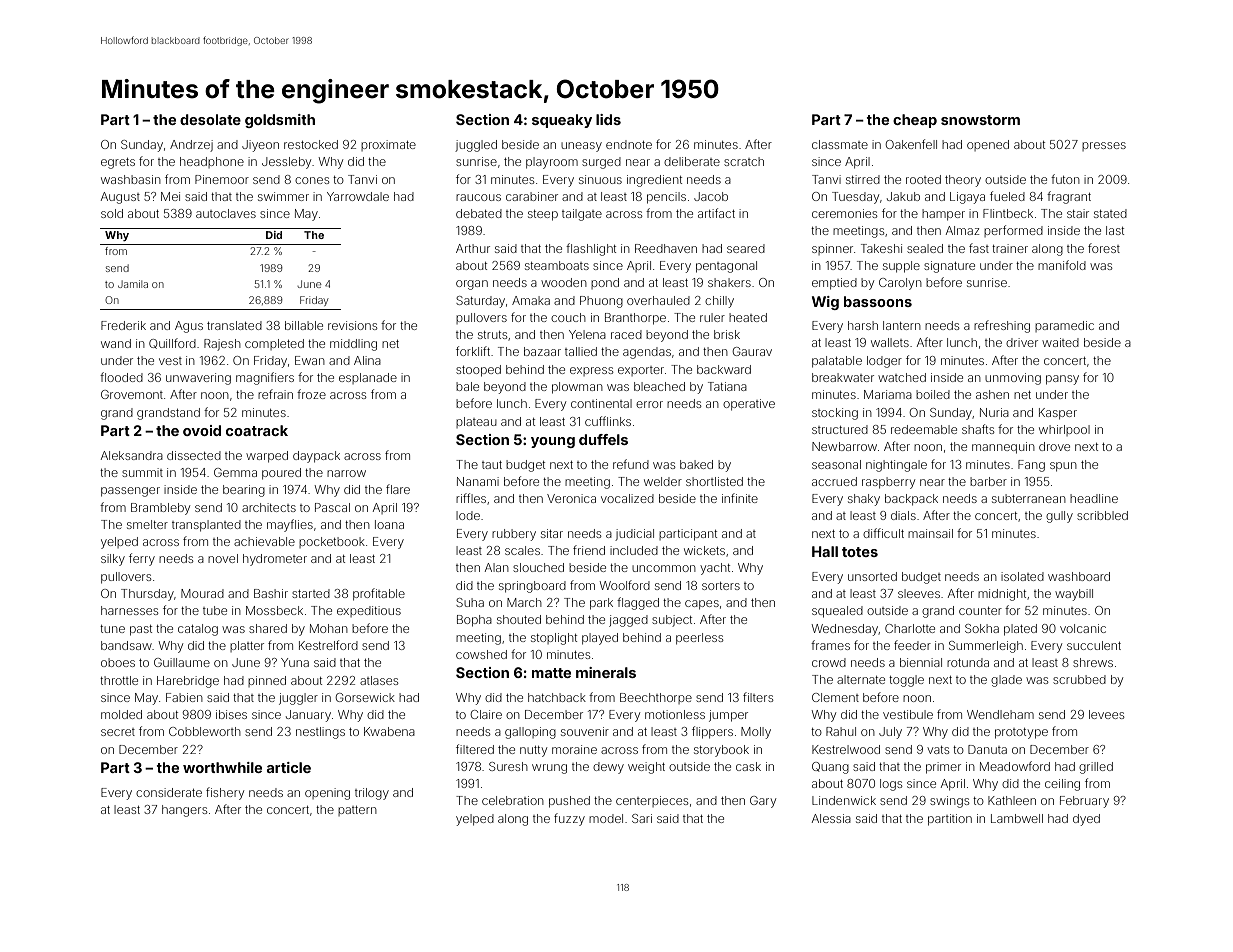 This document has height=952, width=1233. I want to click on Almaz, so click(962, 230).
